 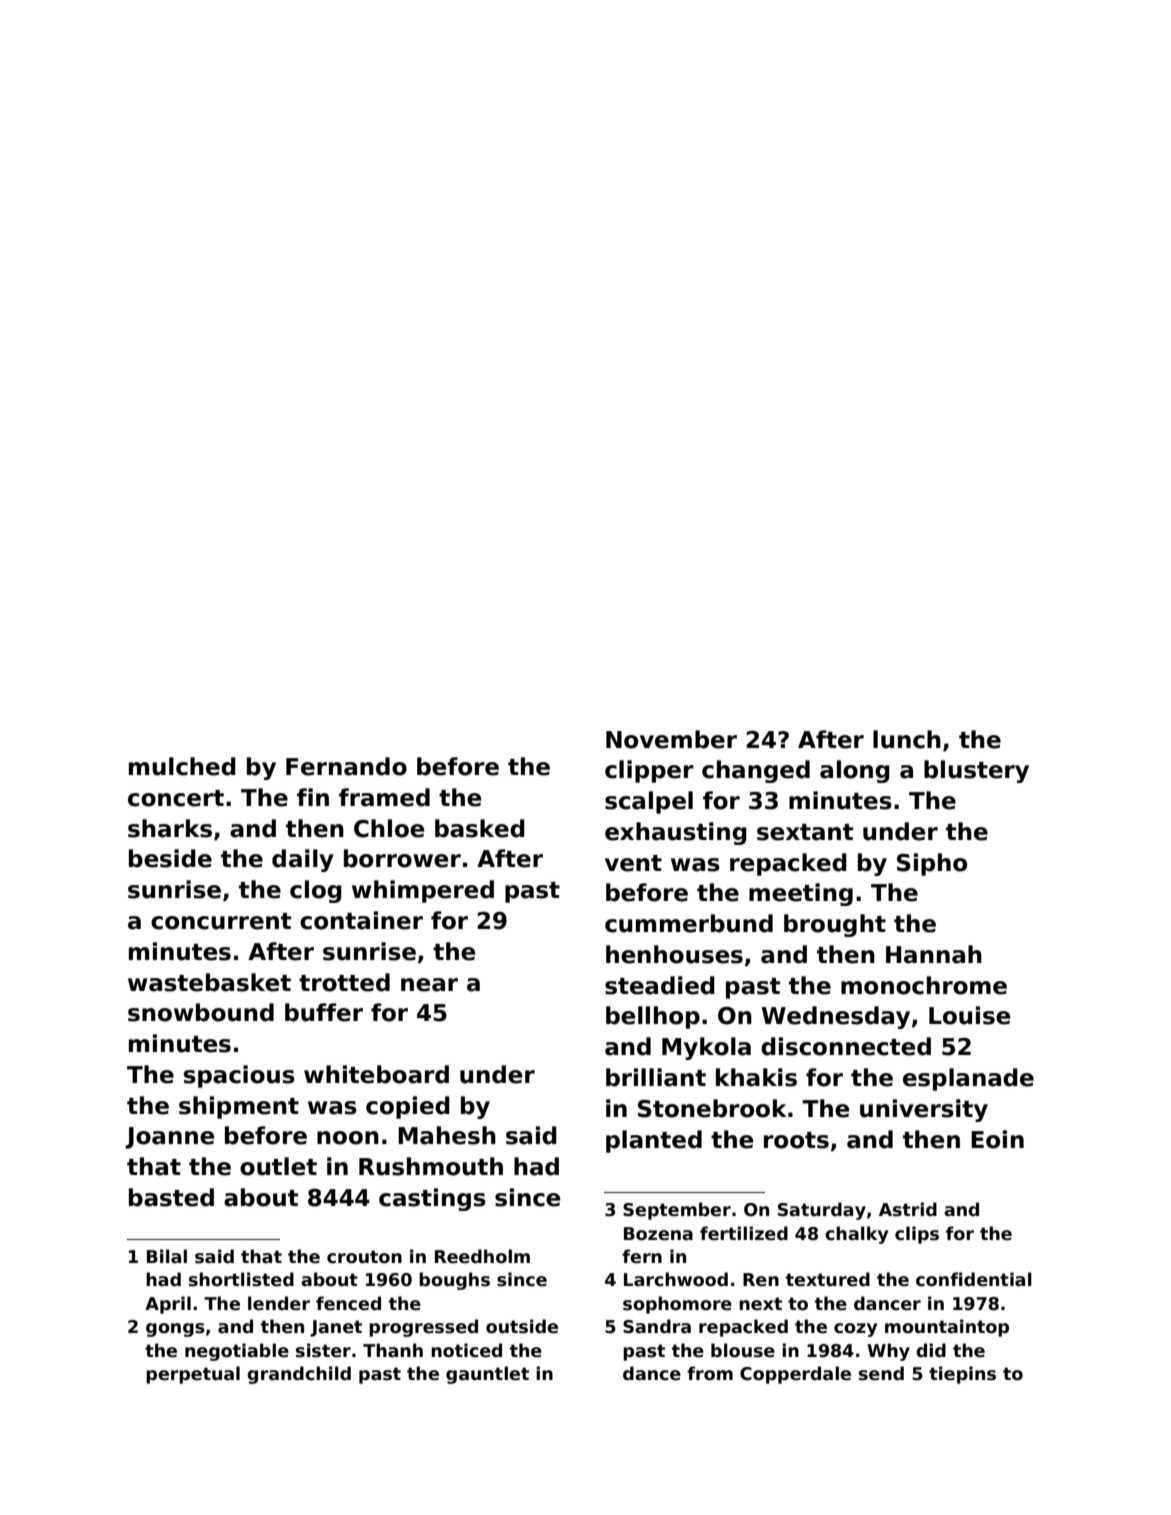 What do you see at coordinates (633, 863) in the document?
I see `vent` at bounding box center [633, 863].
